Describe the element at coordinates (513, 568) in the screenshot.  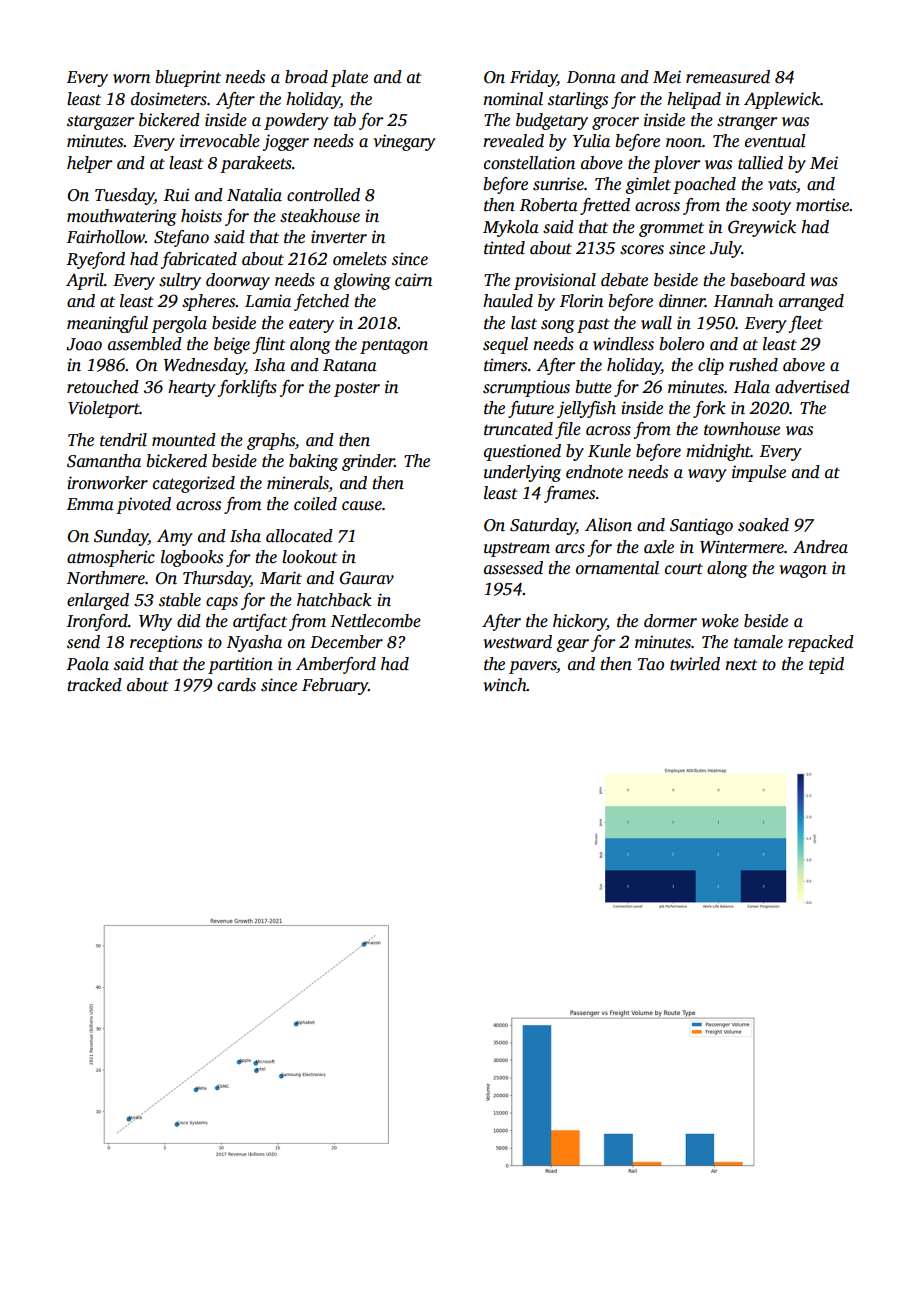
I see `assessed` at that location.
